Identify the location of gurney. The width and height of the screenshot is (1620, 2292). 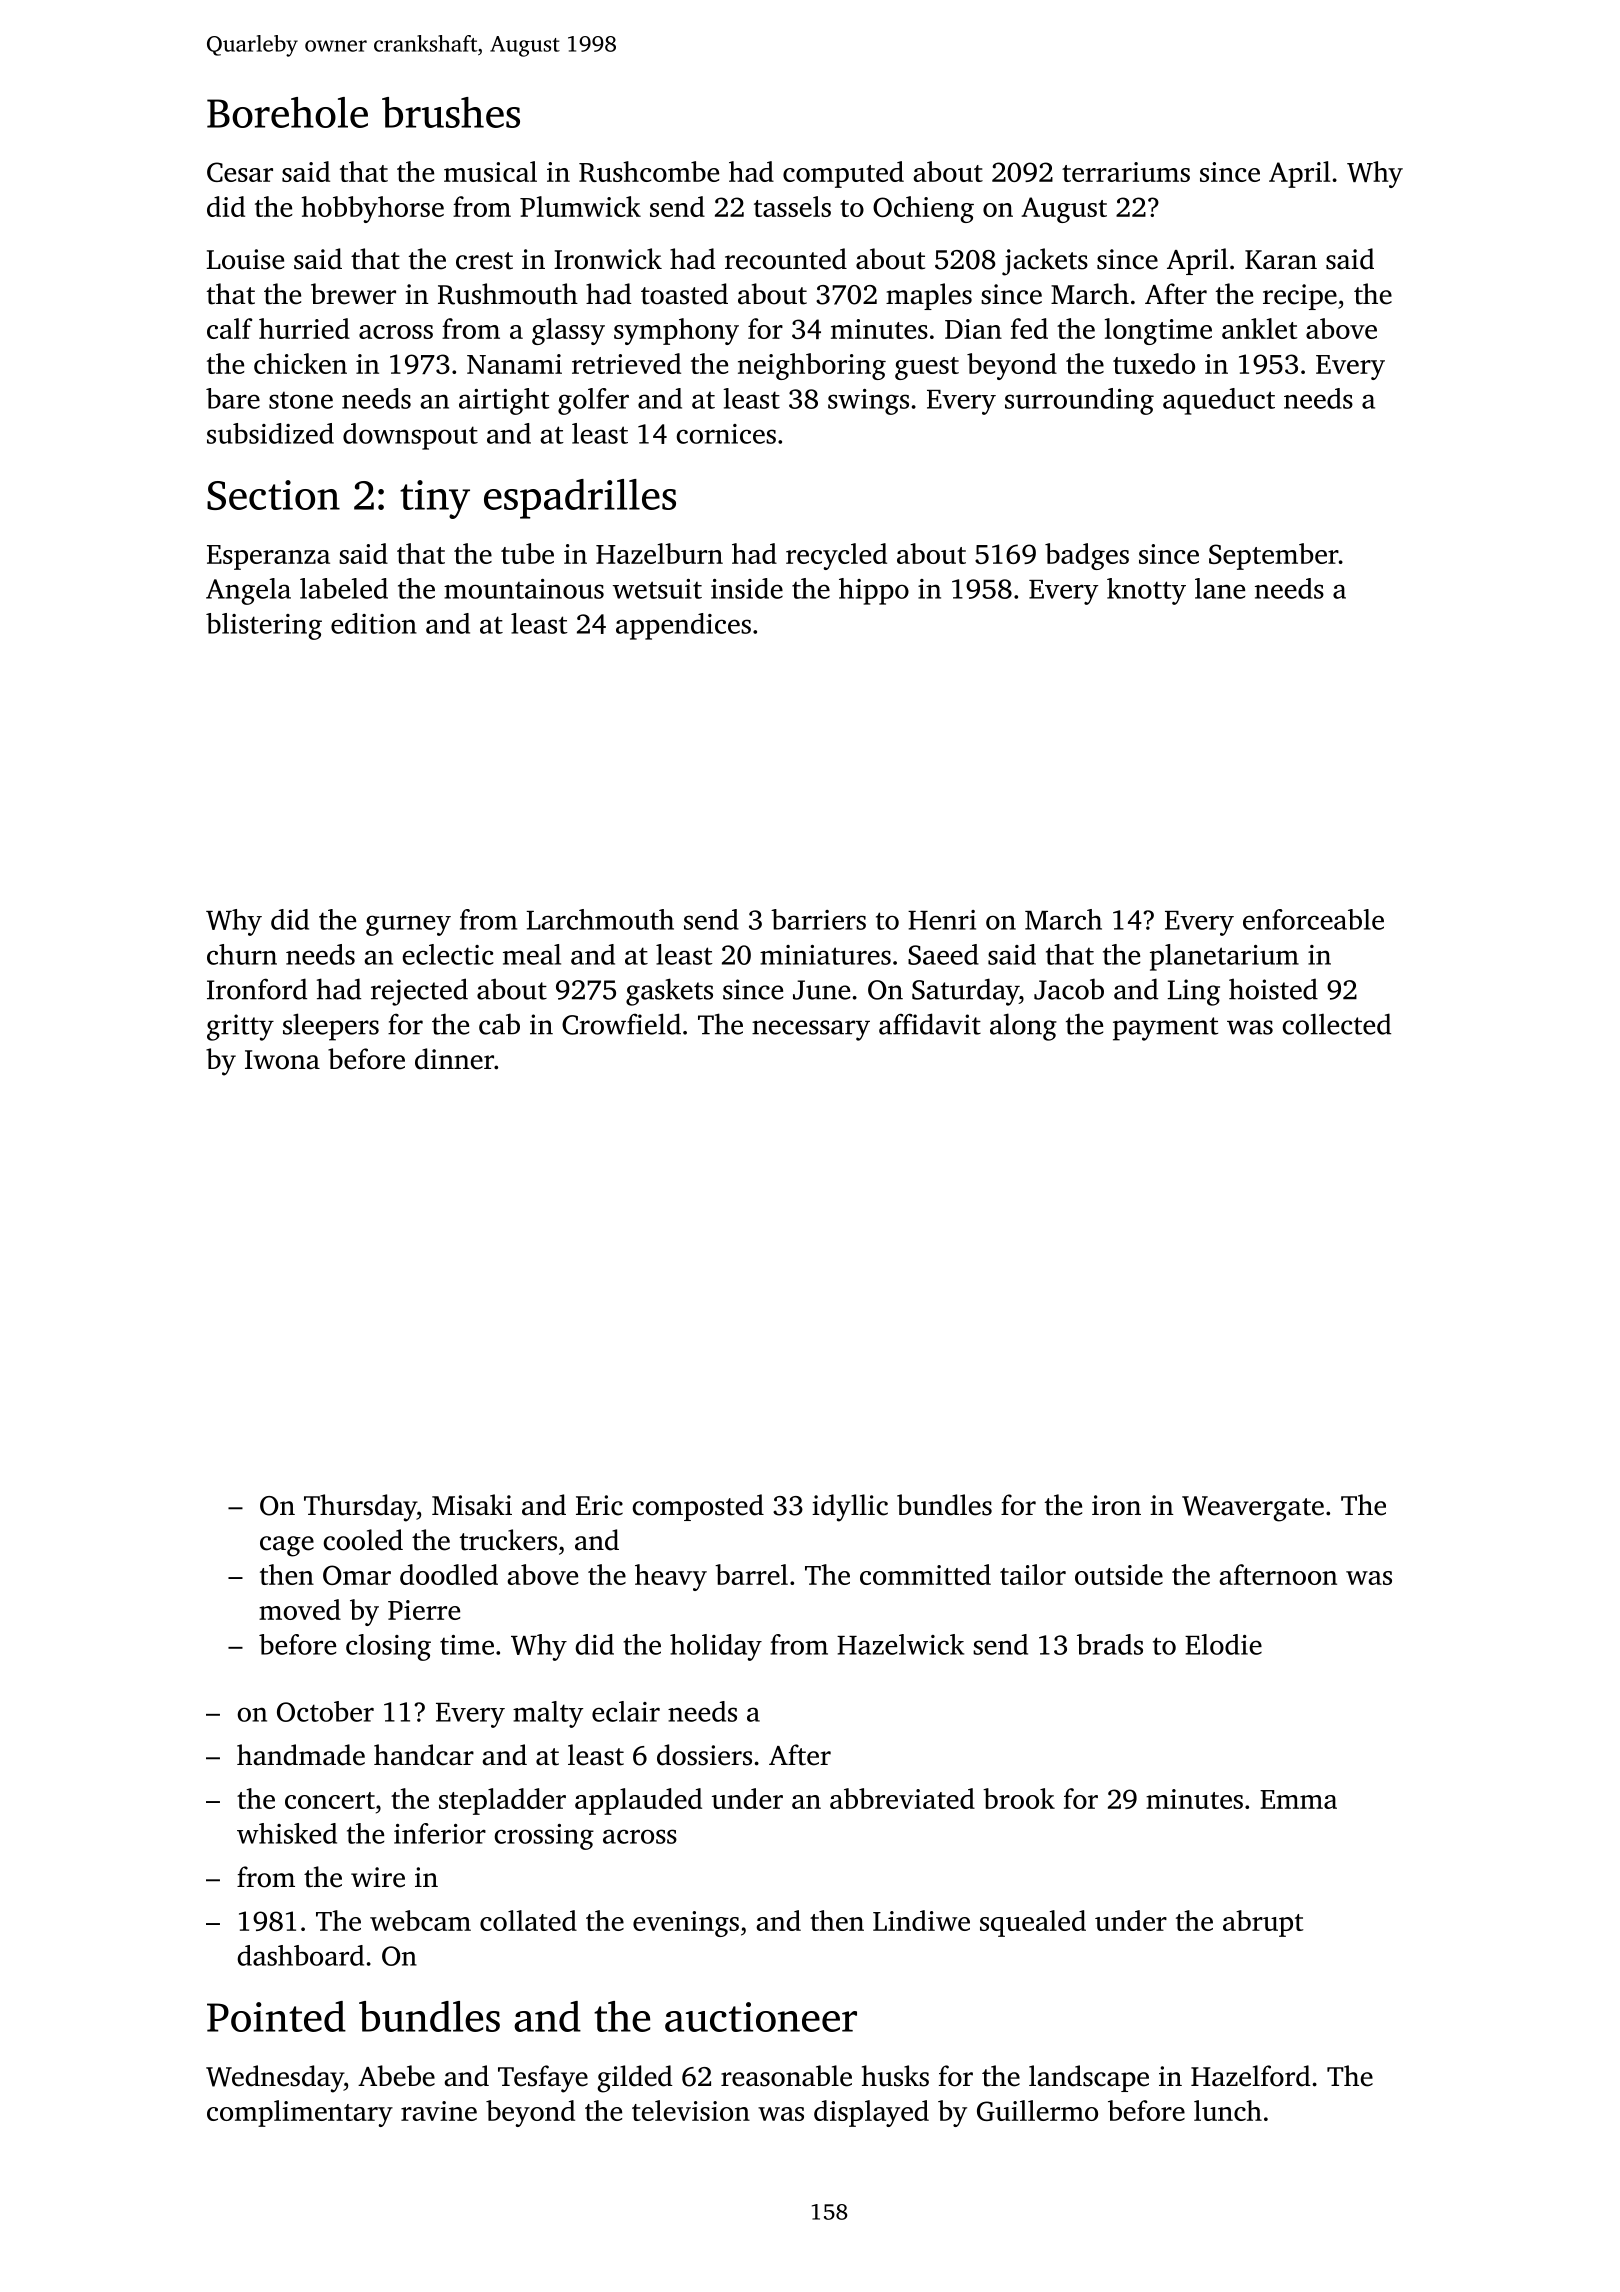
(408, 925).
